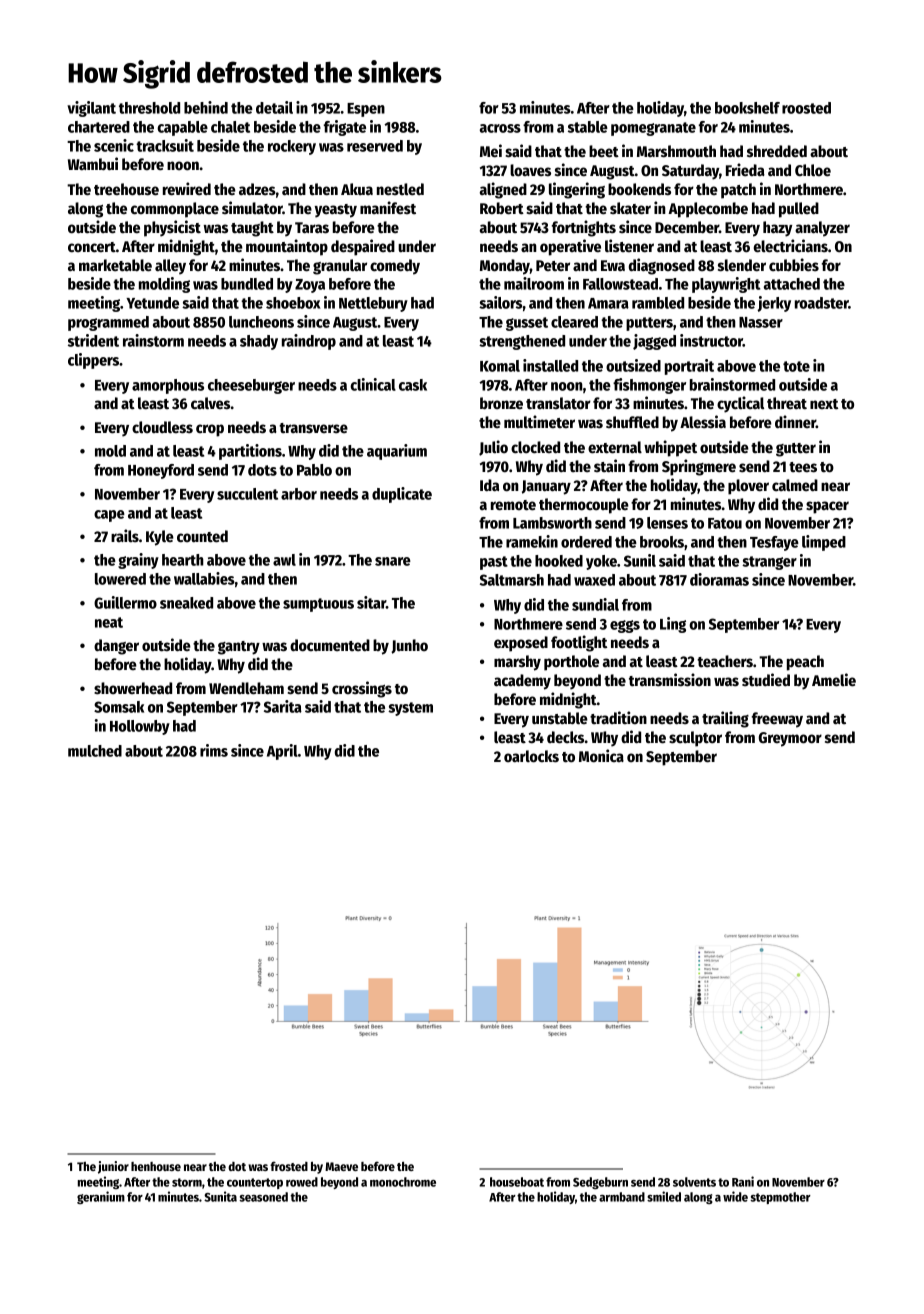 This page has height=1314, width=924. Describe the element at coordinates (531, 756) in the page. I see `oarlocks` at that location.
